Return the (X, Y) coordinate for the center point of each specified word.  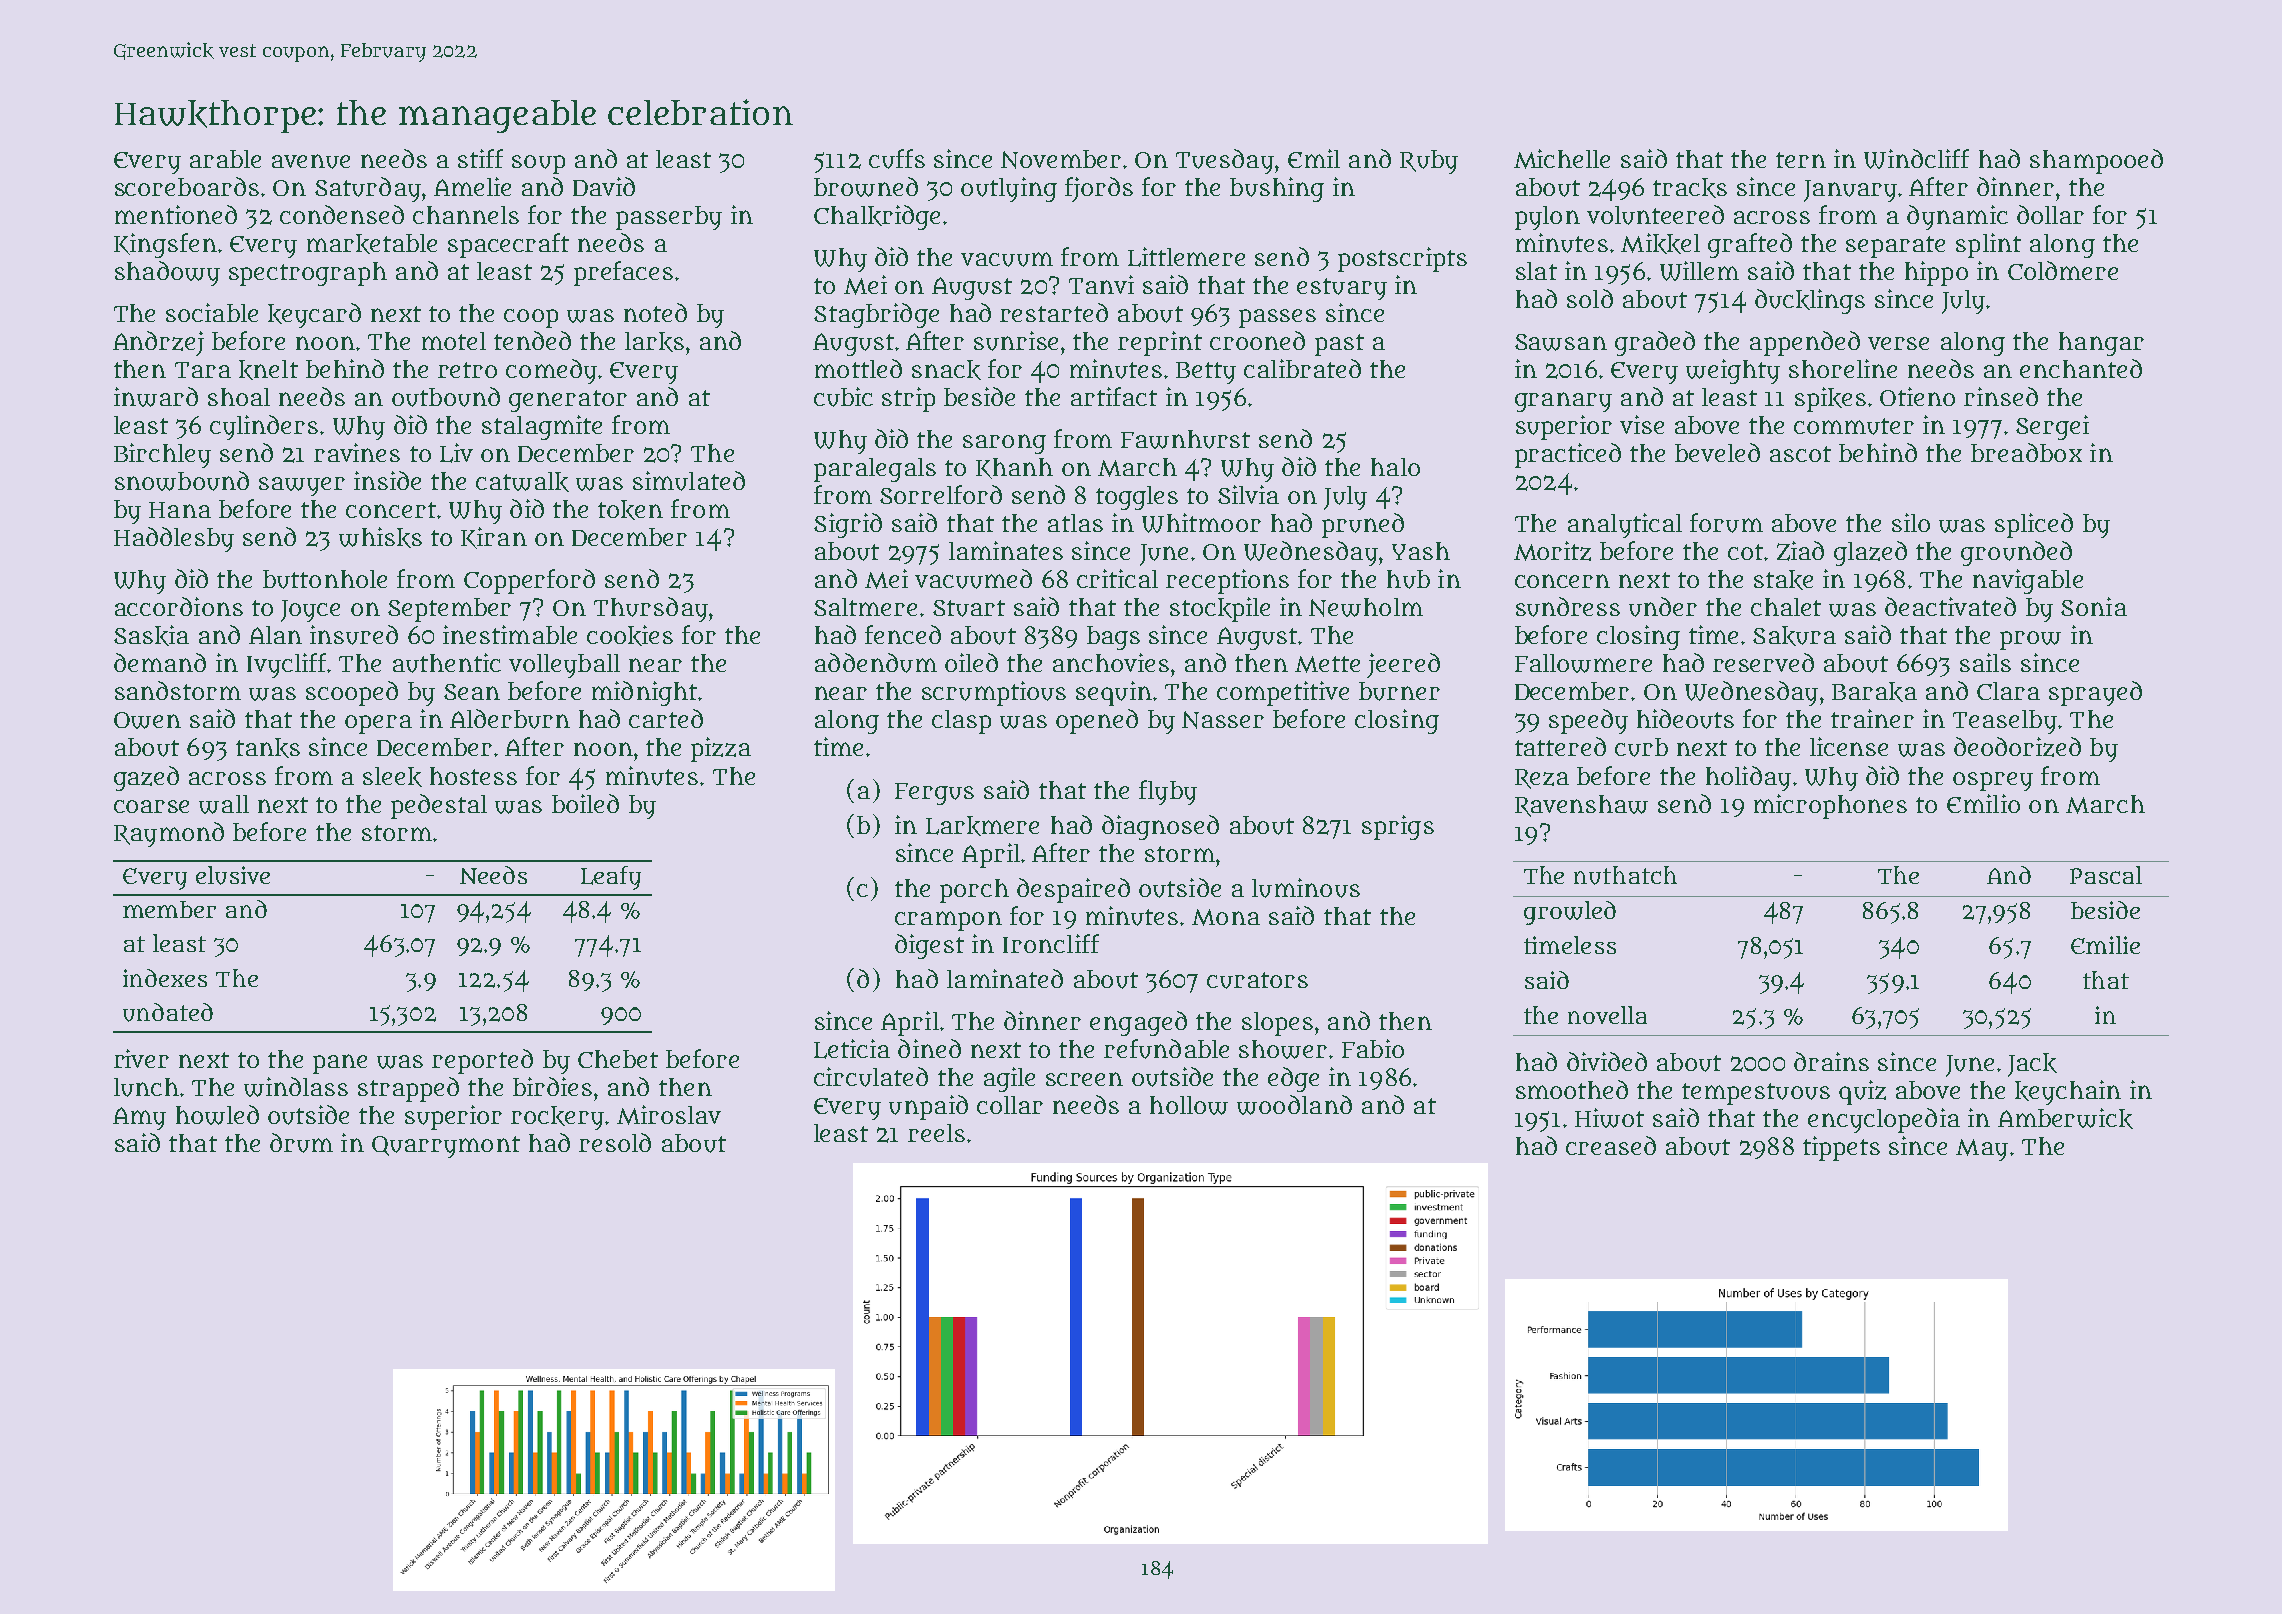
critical (1117, 578)
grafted (1750, 245)
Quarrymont (446, 1147)
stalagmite (542, 427)
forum (1726, 523)
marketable (372, 244)
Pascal (2106, 875)
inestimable (510, 634)
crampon (948, 921)
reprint (1160, 343)
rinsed (2001, 396)
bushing (1277, 189)
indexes (165, 978)
